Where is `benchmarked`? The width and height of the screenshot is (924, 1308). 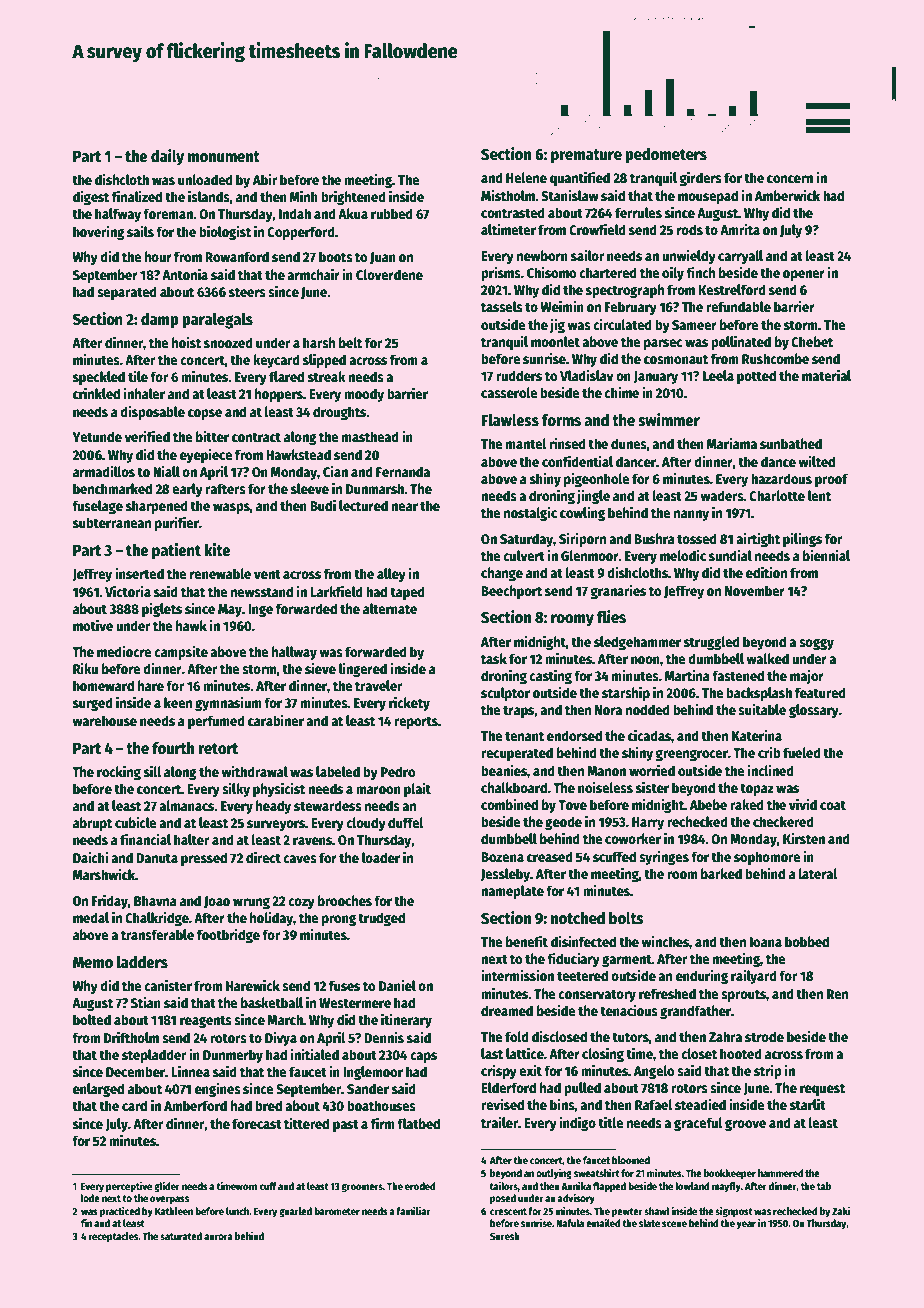
benchmarked is located at coordinates (112, 488).
